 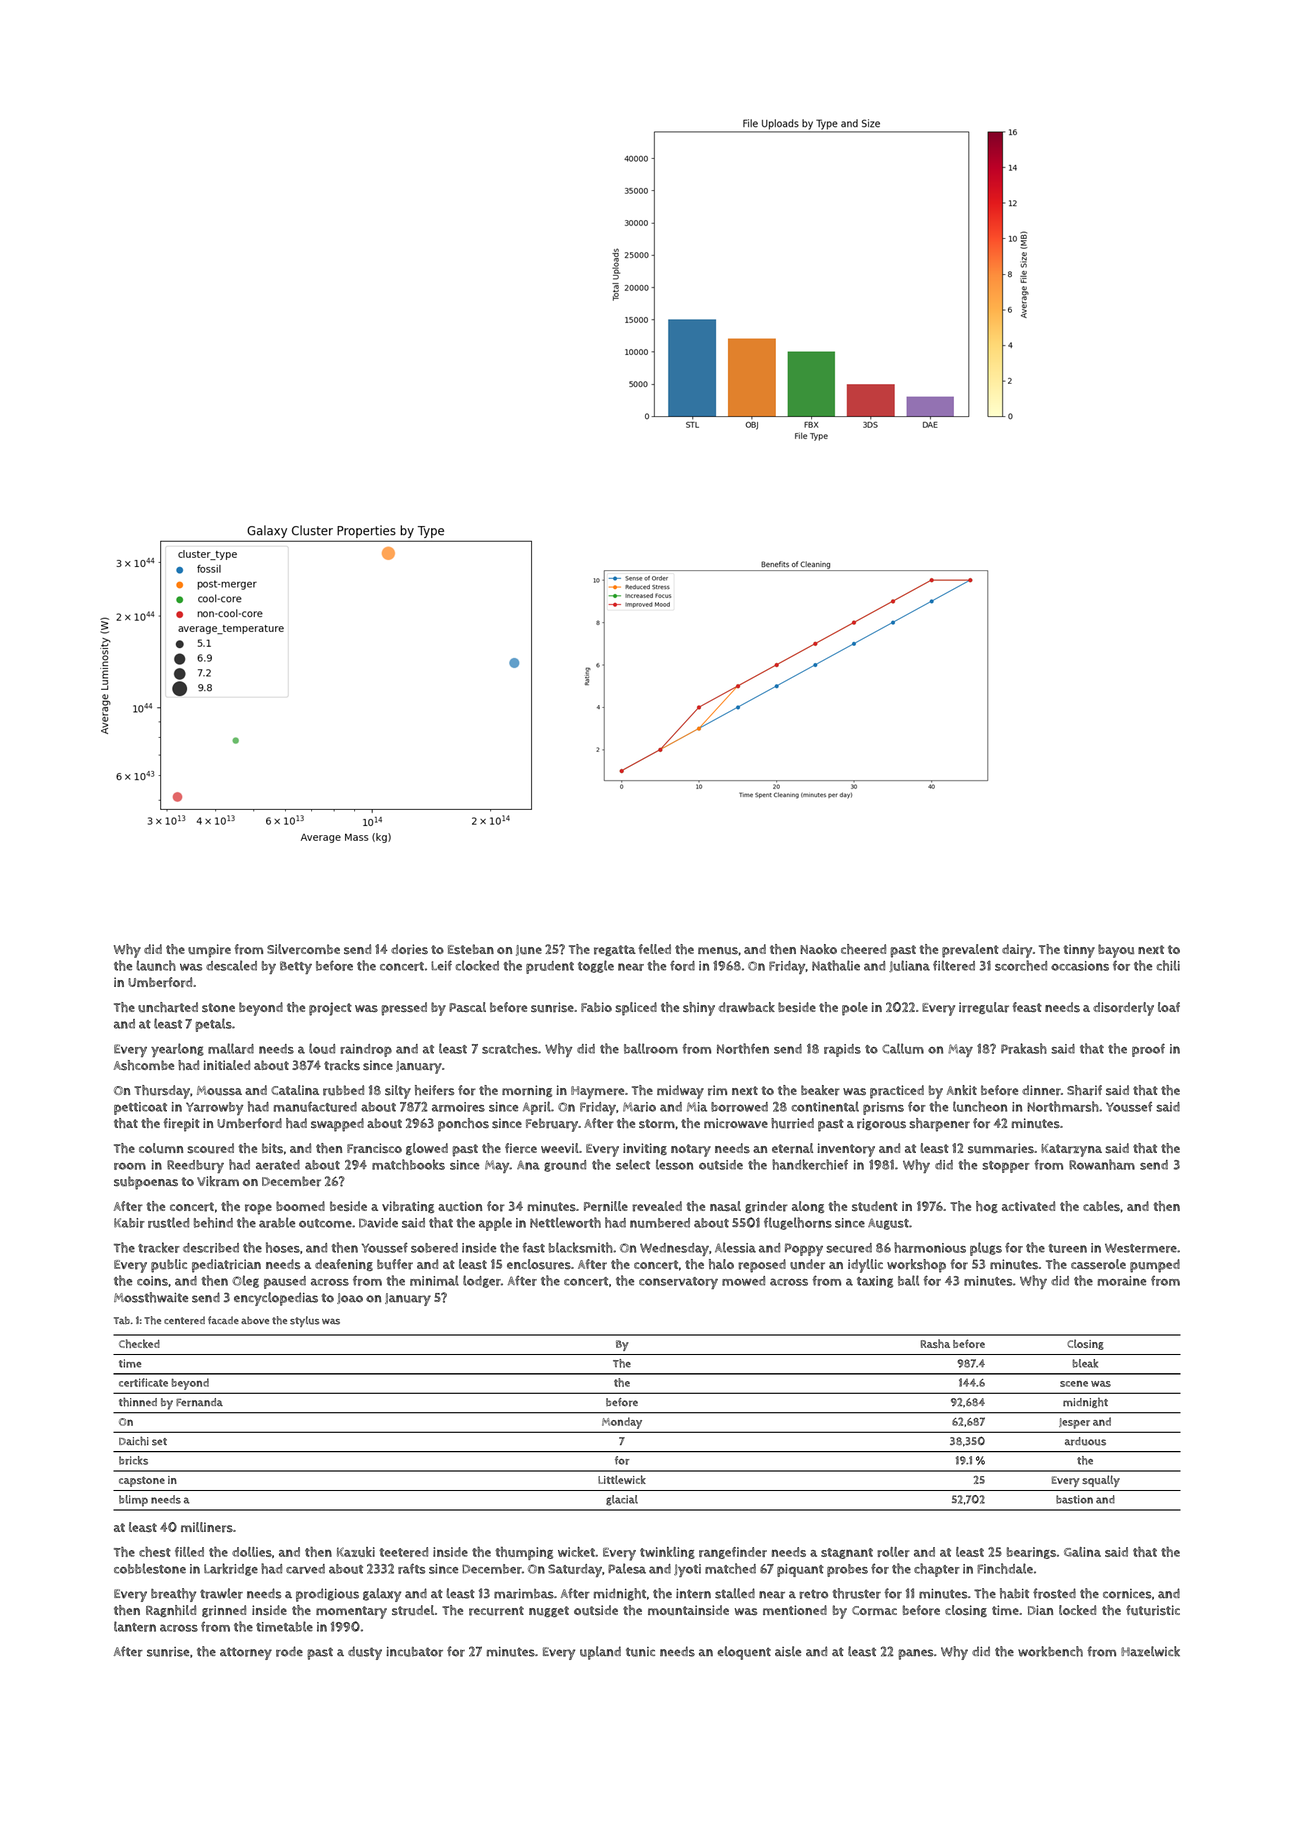 What do you see at coordinates (471, 949) in the screenshot?
I see `Esteban` at bounding box center [471, 949].
